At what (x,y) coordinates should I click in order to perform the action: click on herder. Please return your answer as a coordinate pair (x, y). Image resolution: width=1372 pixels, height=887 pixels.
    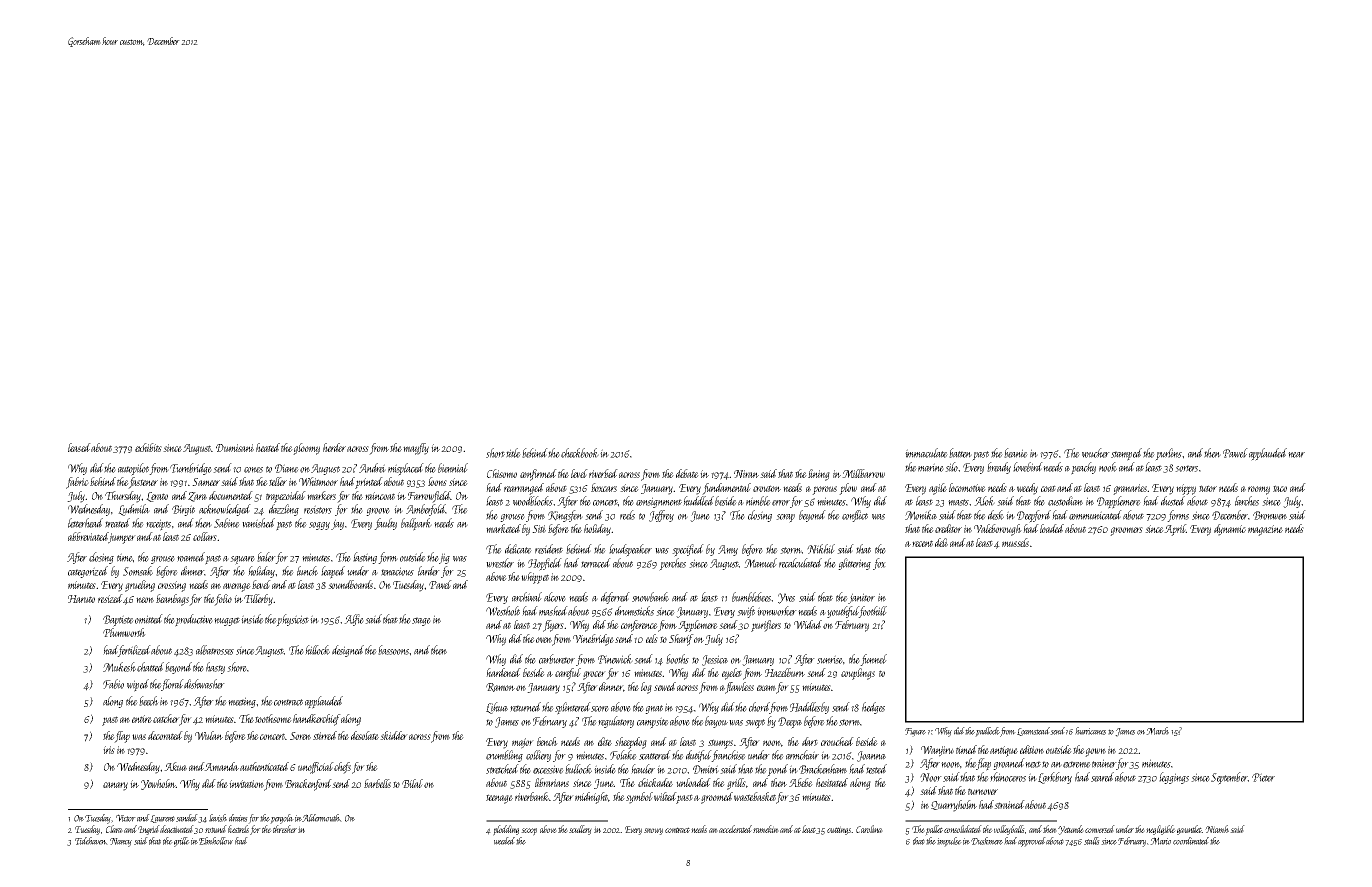
    Looking at the image, I should click on (334, 447).
